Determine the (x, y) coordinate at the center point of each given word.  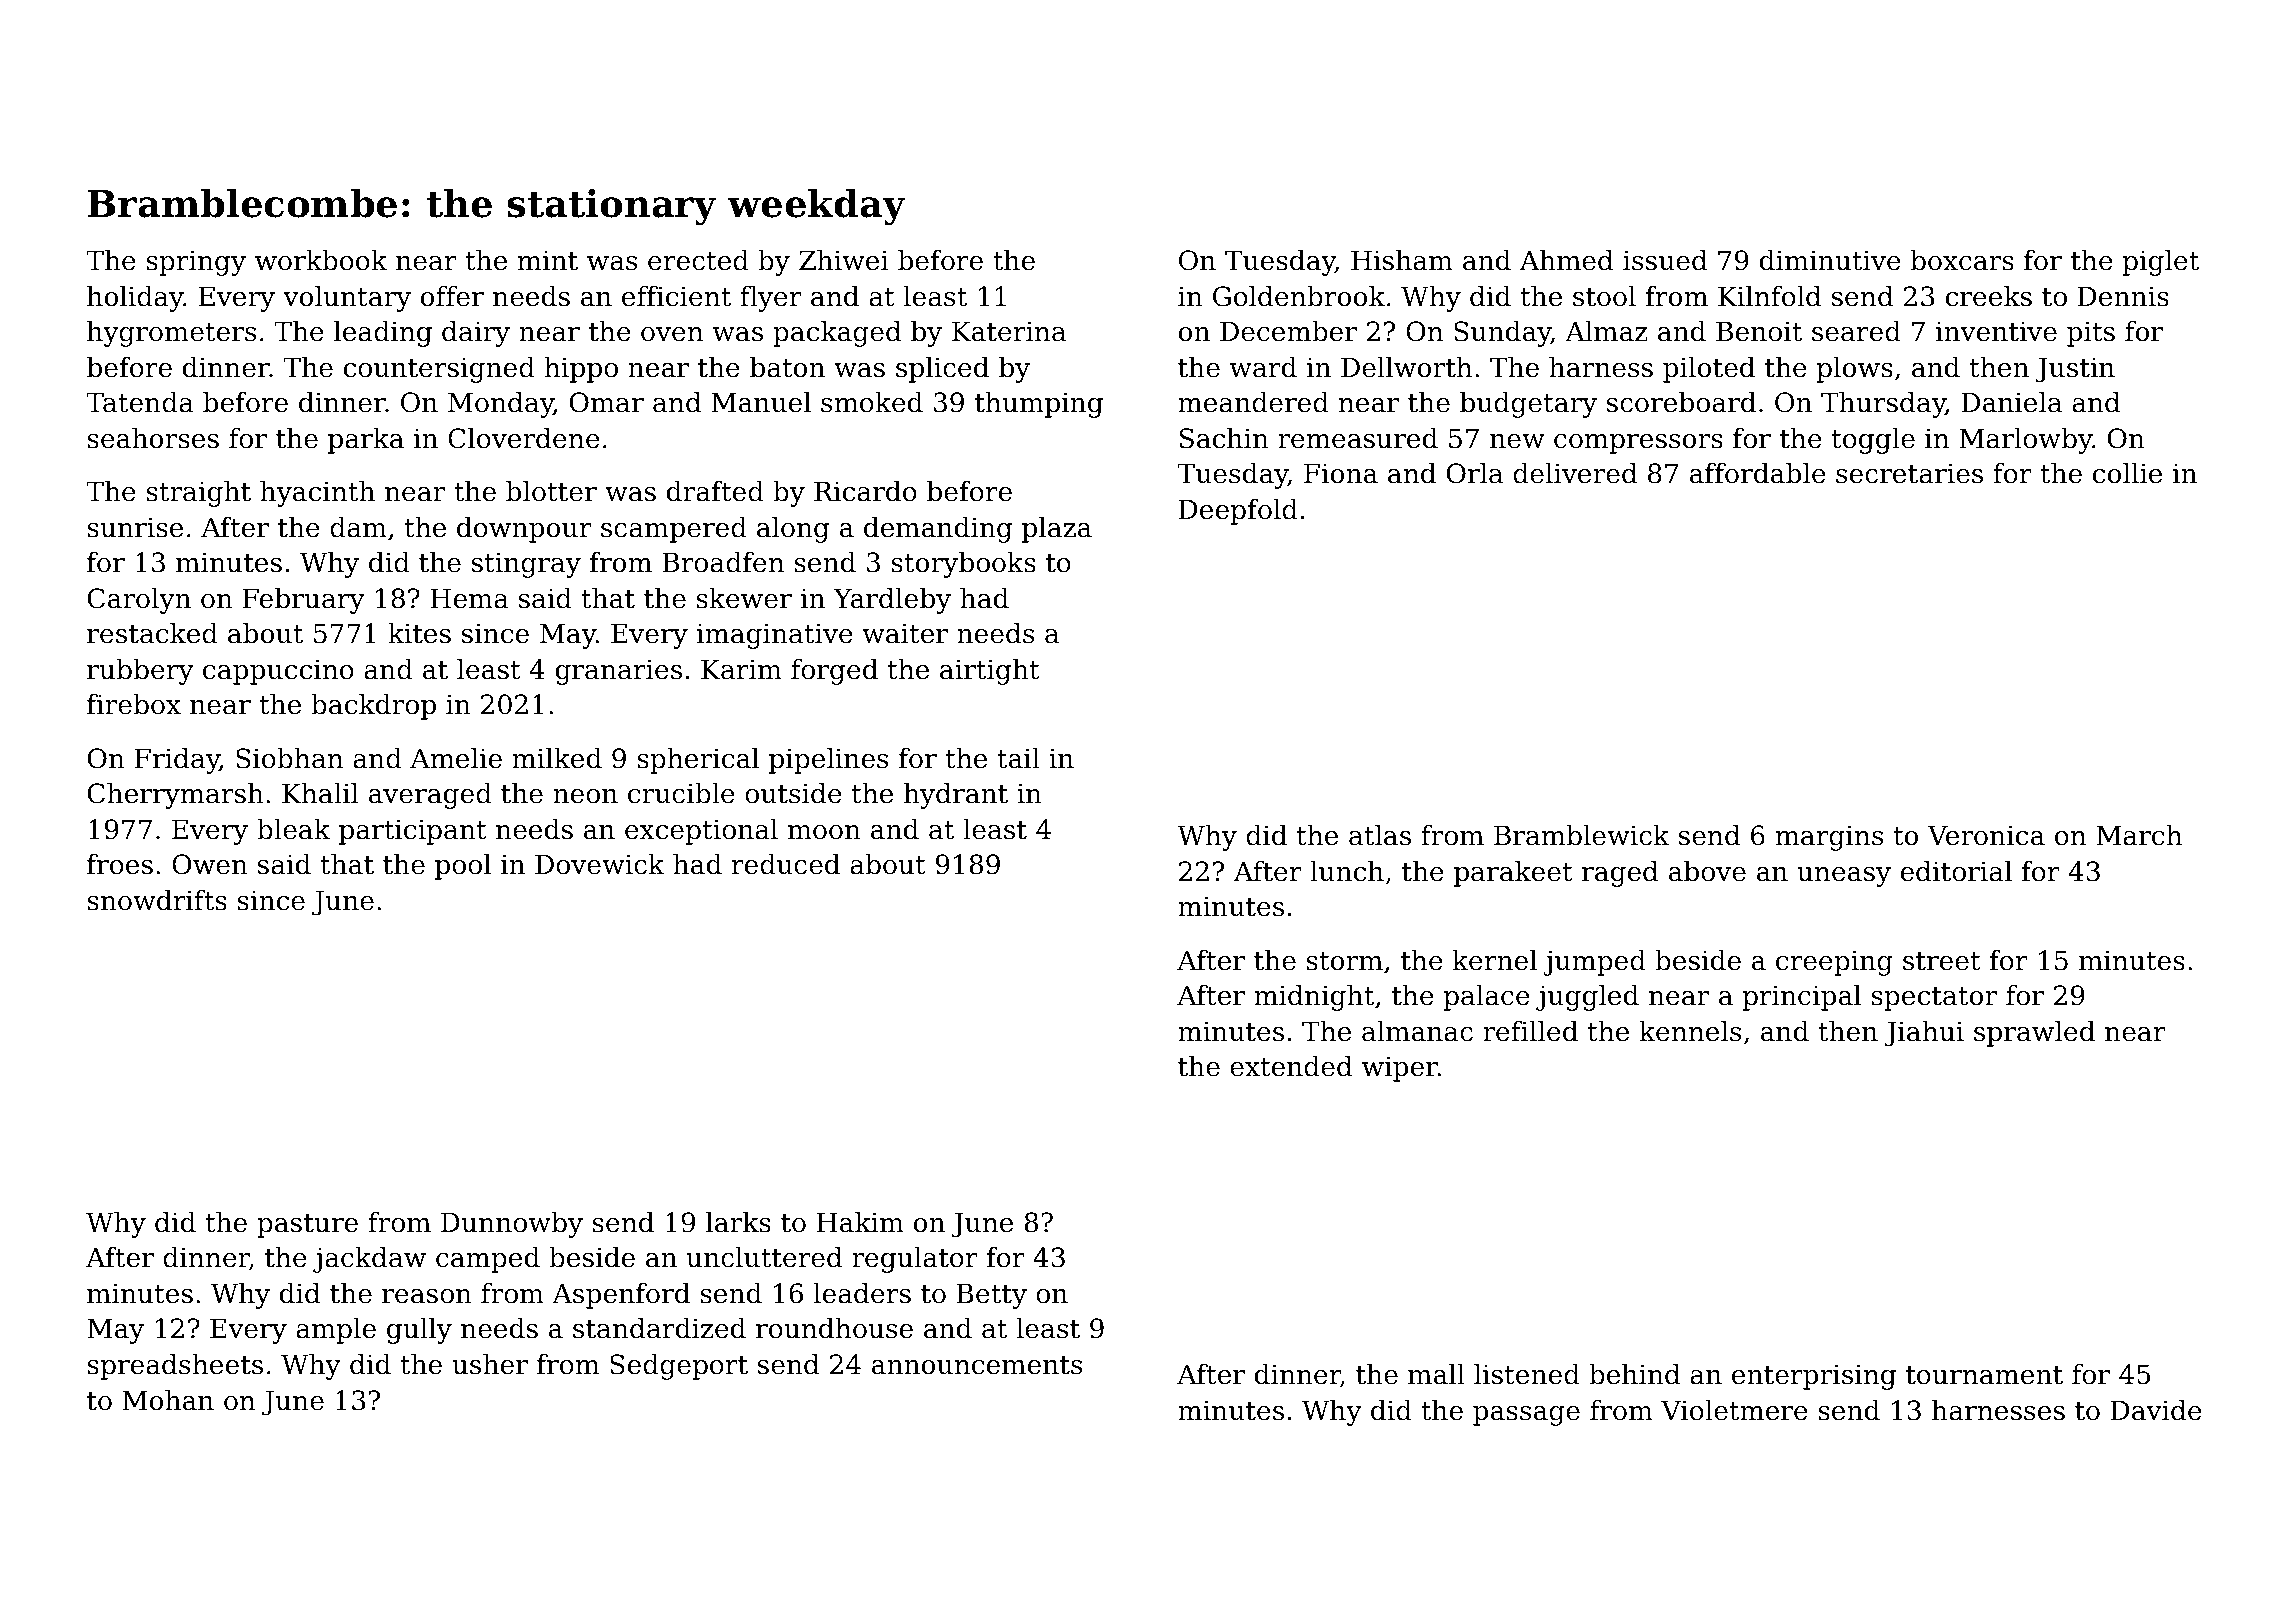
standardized (659, 1328)
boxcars (1962, 260)
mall (1436, 1374)
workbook (321, 260)
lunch (1347, 871)
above (1707, 871)
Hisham (1402, 260)
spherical (698, 761)
